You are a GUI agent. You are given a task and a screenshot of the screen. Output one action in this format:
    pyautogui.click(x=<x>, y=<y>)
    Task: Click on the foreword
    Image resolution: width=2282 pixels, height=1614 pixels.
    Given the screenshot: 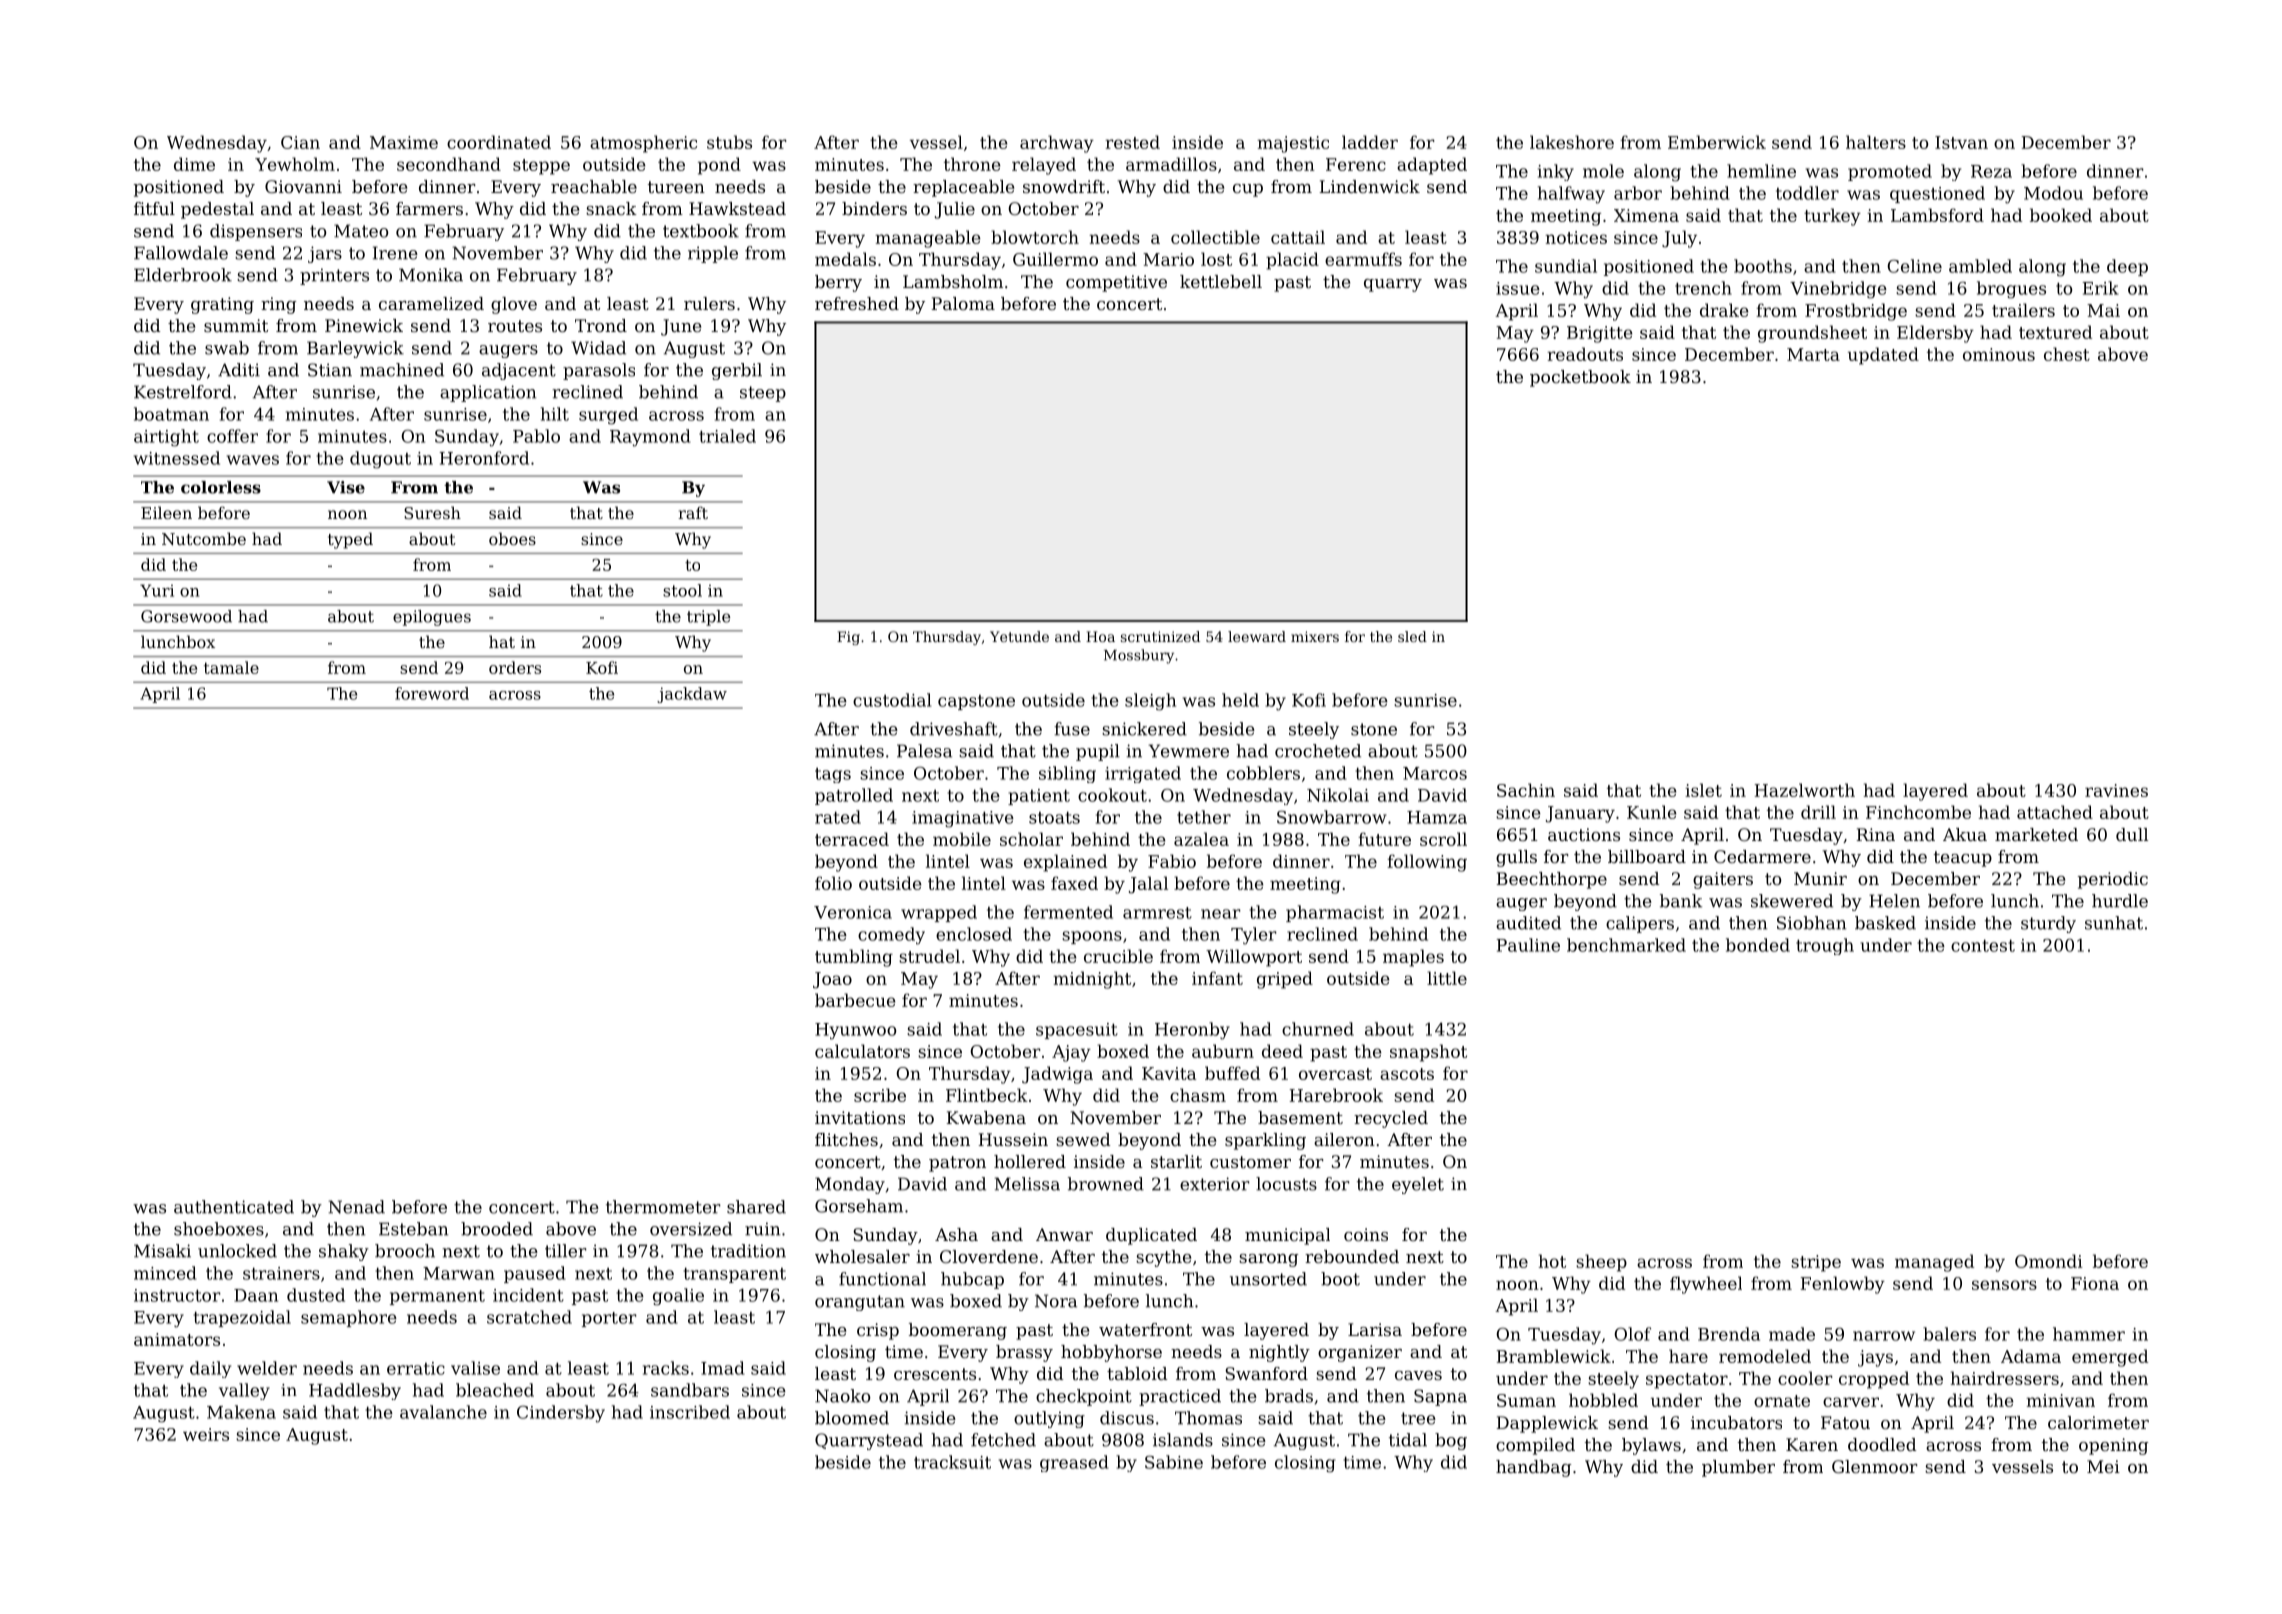 What is the action you would take?
    pyautogui.click(x=432, y=693)
